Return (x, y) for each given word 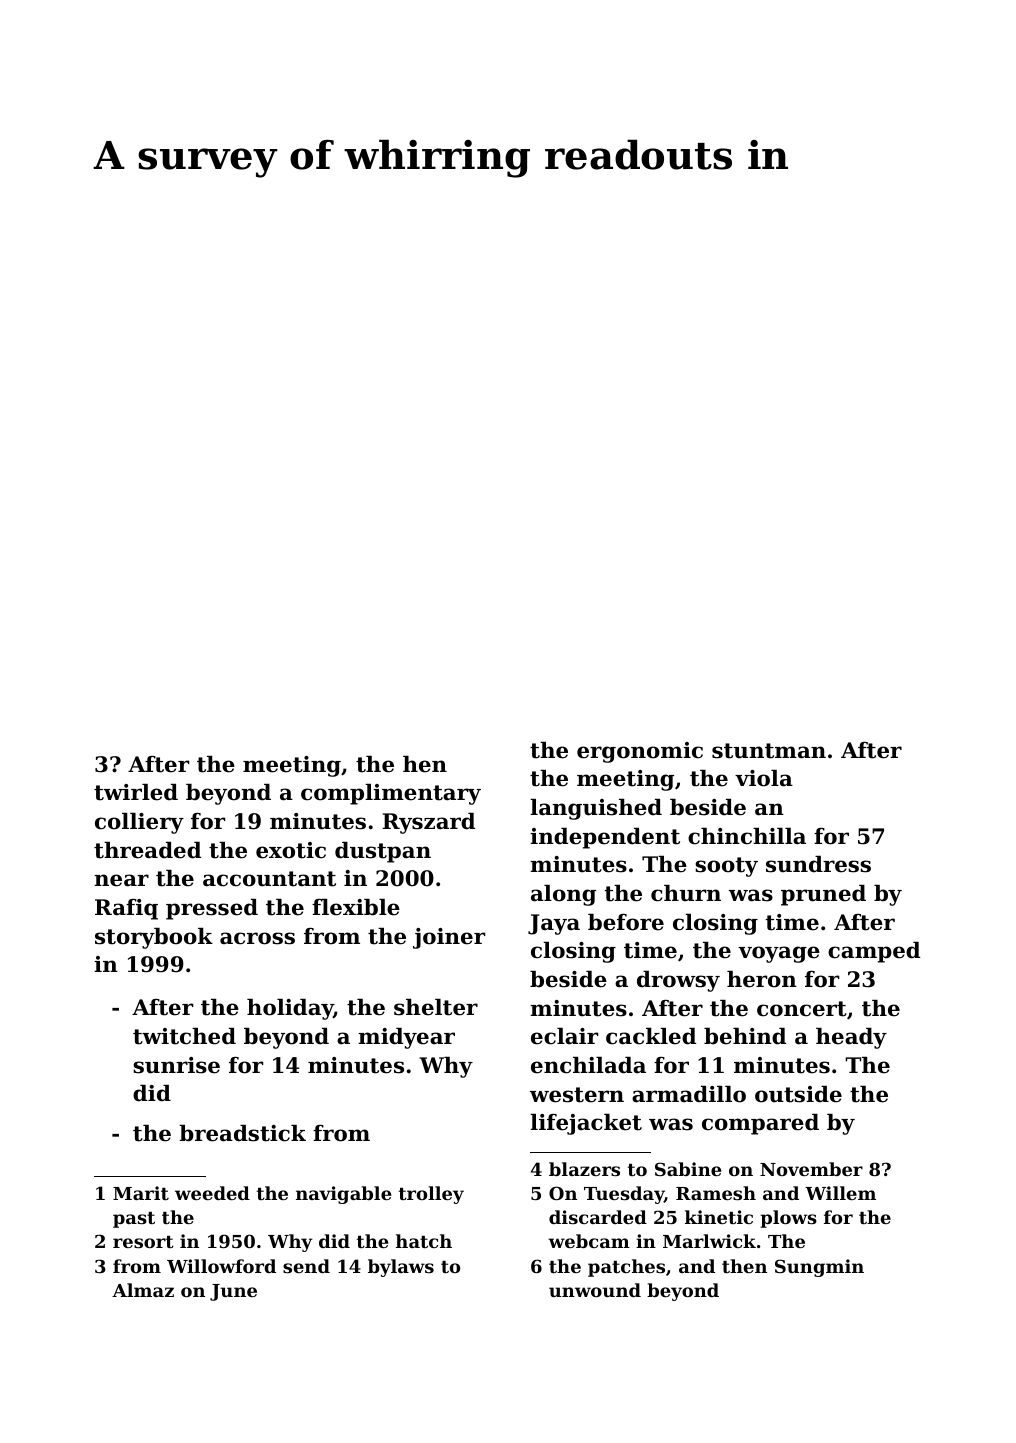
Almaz (143, 1290)
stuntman (769, 751)
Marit (141, 1193)
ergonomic (640, 752)
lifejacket (586, 1124)
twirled (136, 792)
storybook (154, 938)
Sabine (688, 1169)
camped (874, 952)
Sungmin (819, 1268)
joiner (449, 938)
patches (626, 1268)
